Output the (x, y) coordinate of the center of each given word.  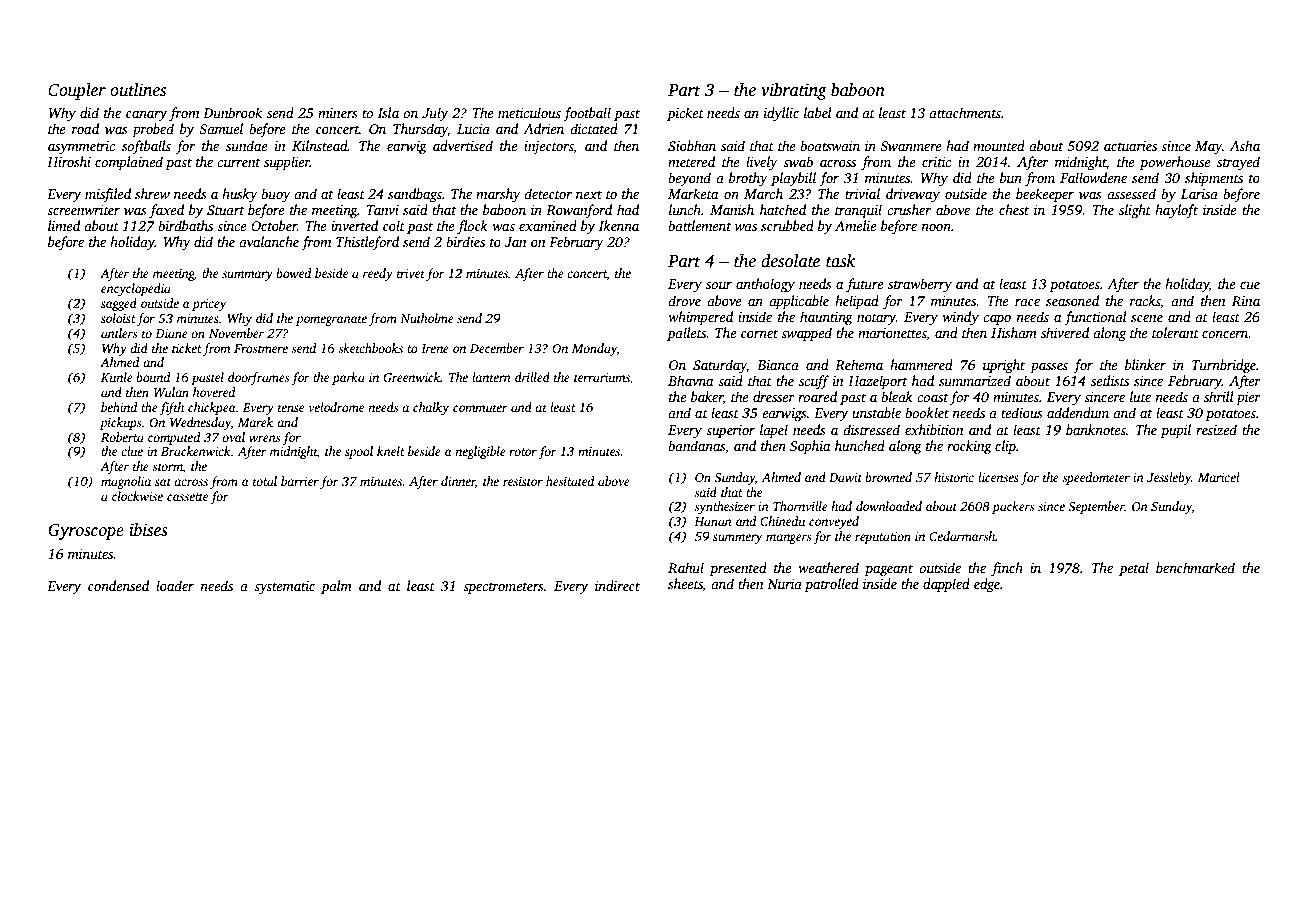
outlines (138, 90)
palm (336, 587)
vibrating (794, 91)
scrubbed (787, 225)
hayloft (1176, 211)
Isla (388, 112)
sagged (119, 304)
